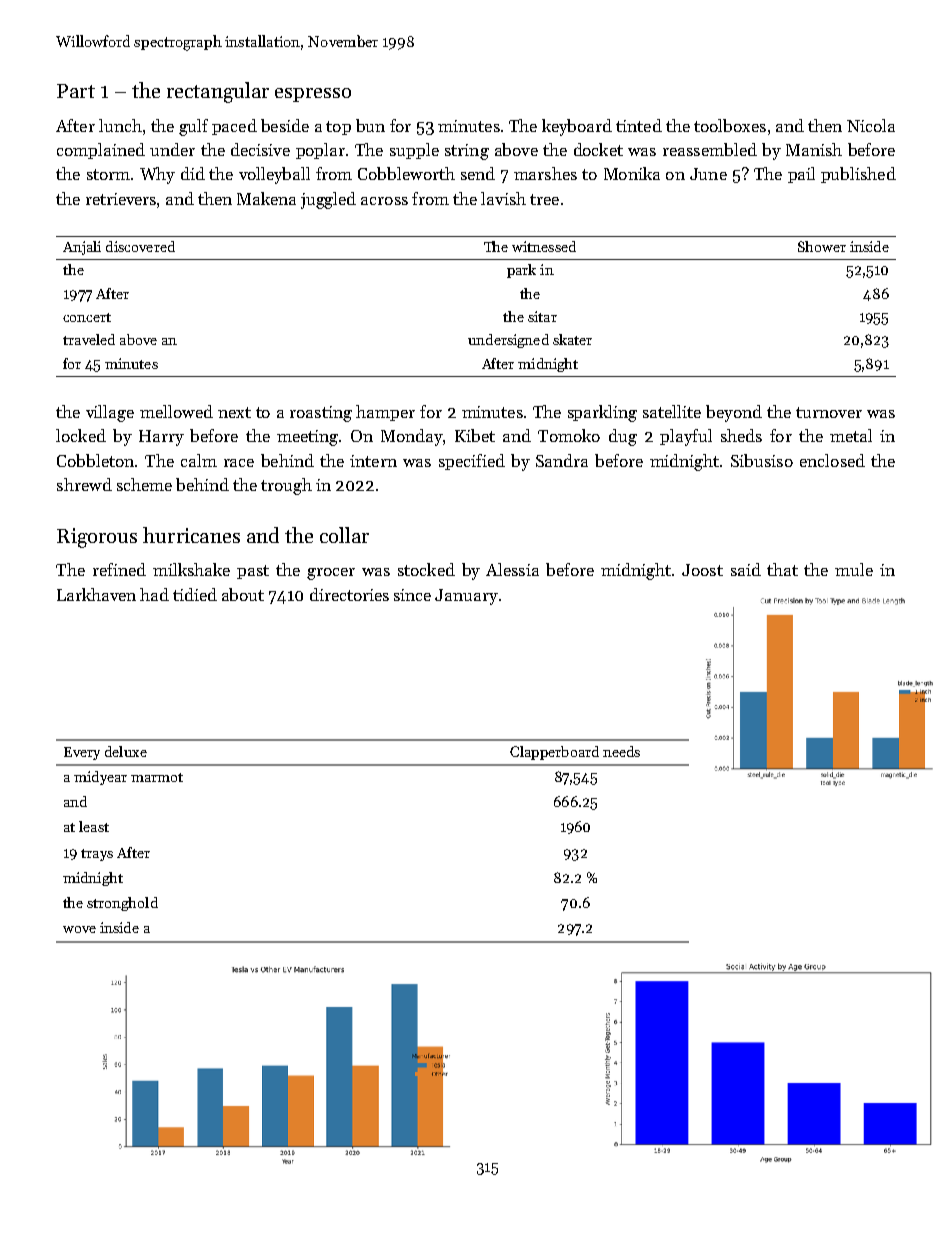  What do you see at coordinates (331, 574) in the image?
I see `grocer` at bounding box center [331, 574].
